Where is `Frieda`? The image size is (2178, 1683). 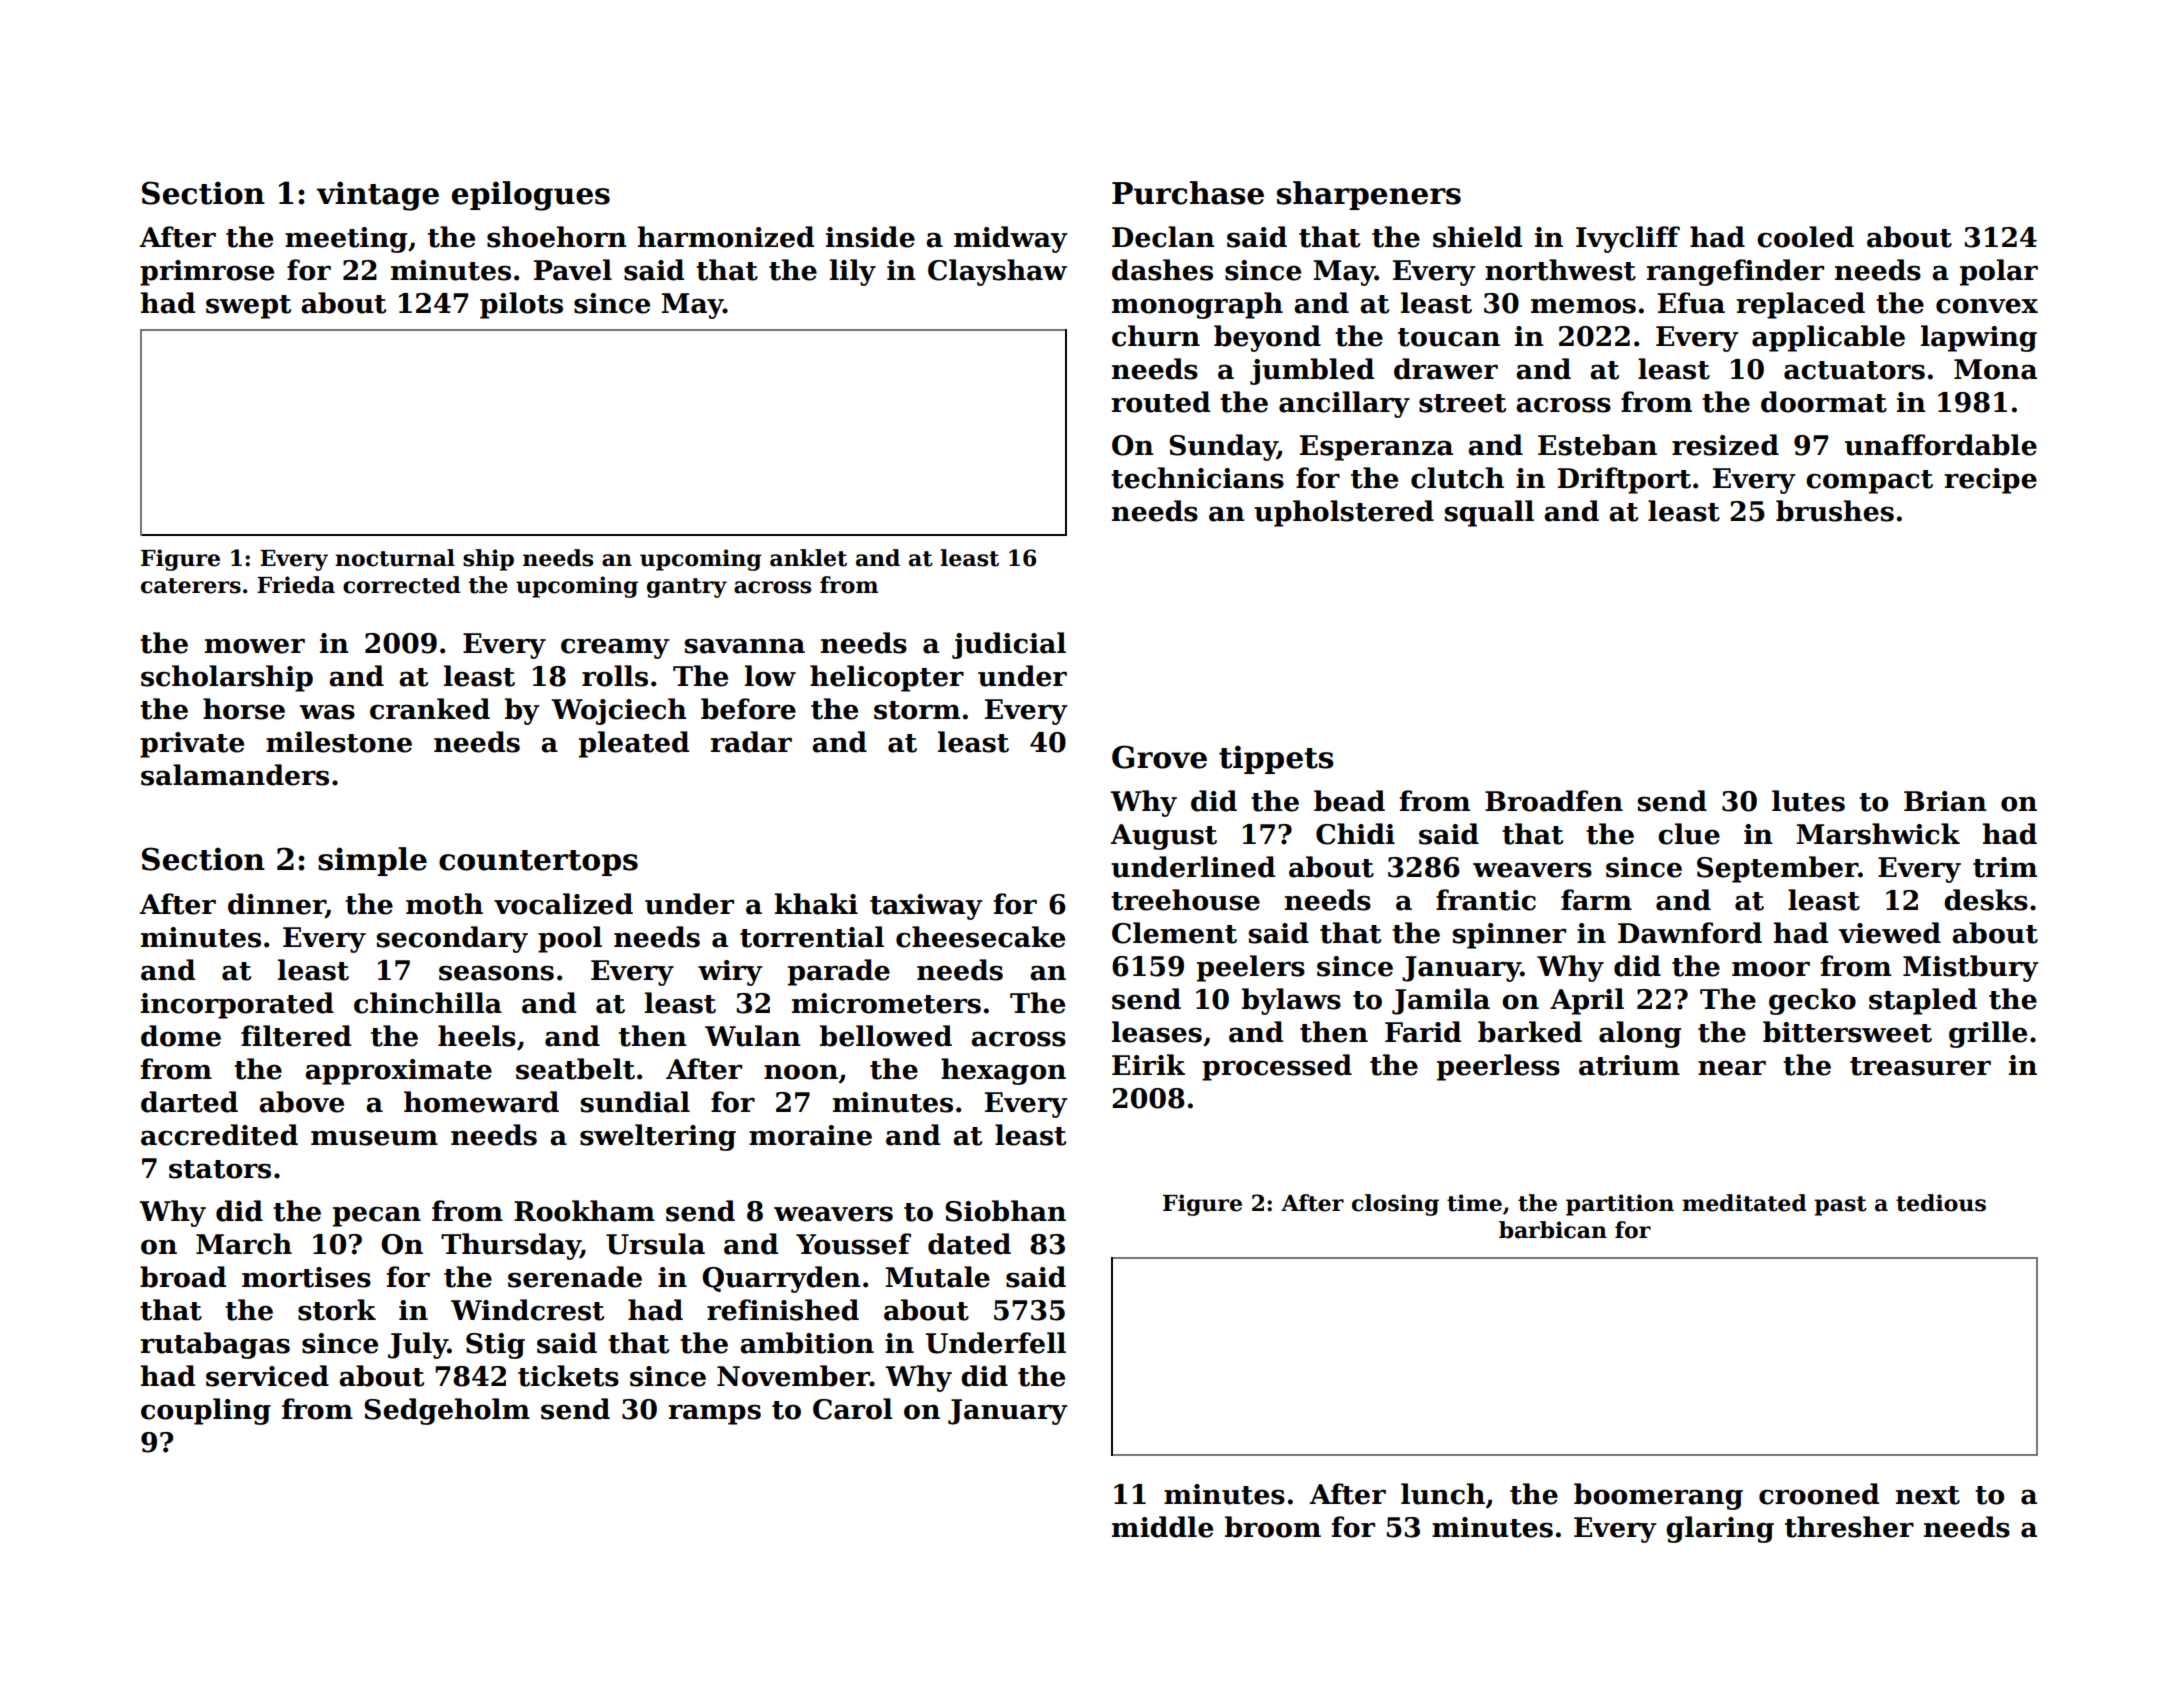 Frieda is located at coordinates (296, 585).
